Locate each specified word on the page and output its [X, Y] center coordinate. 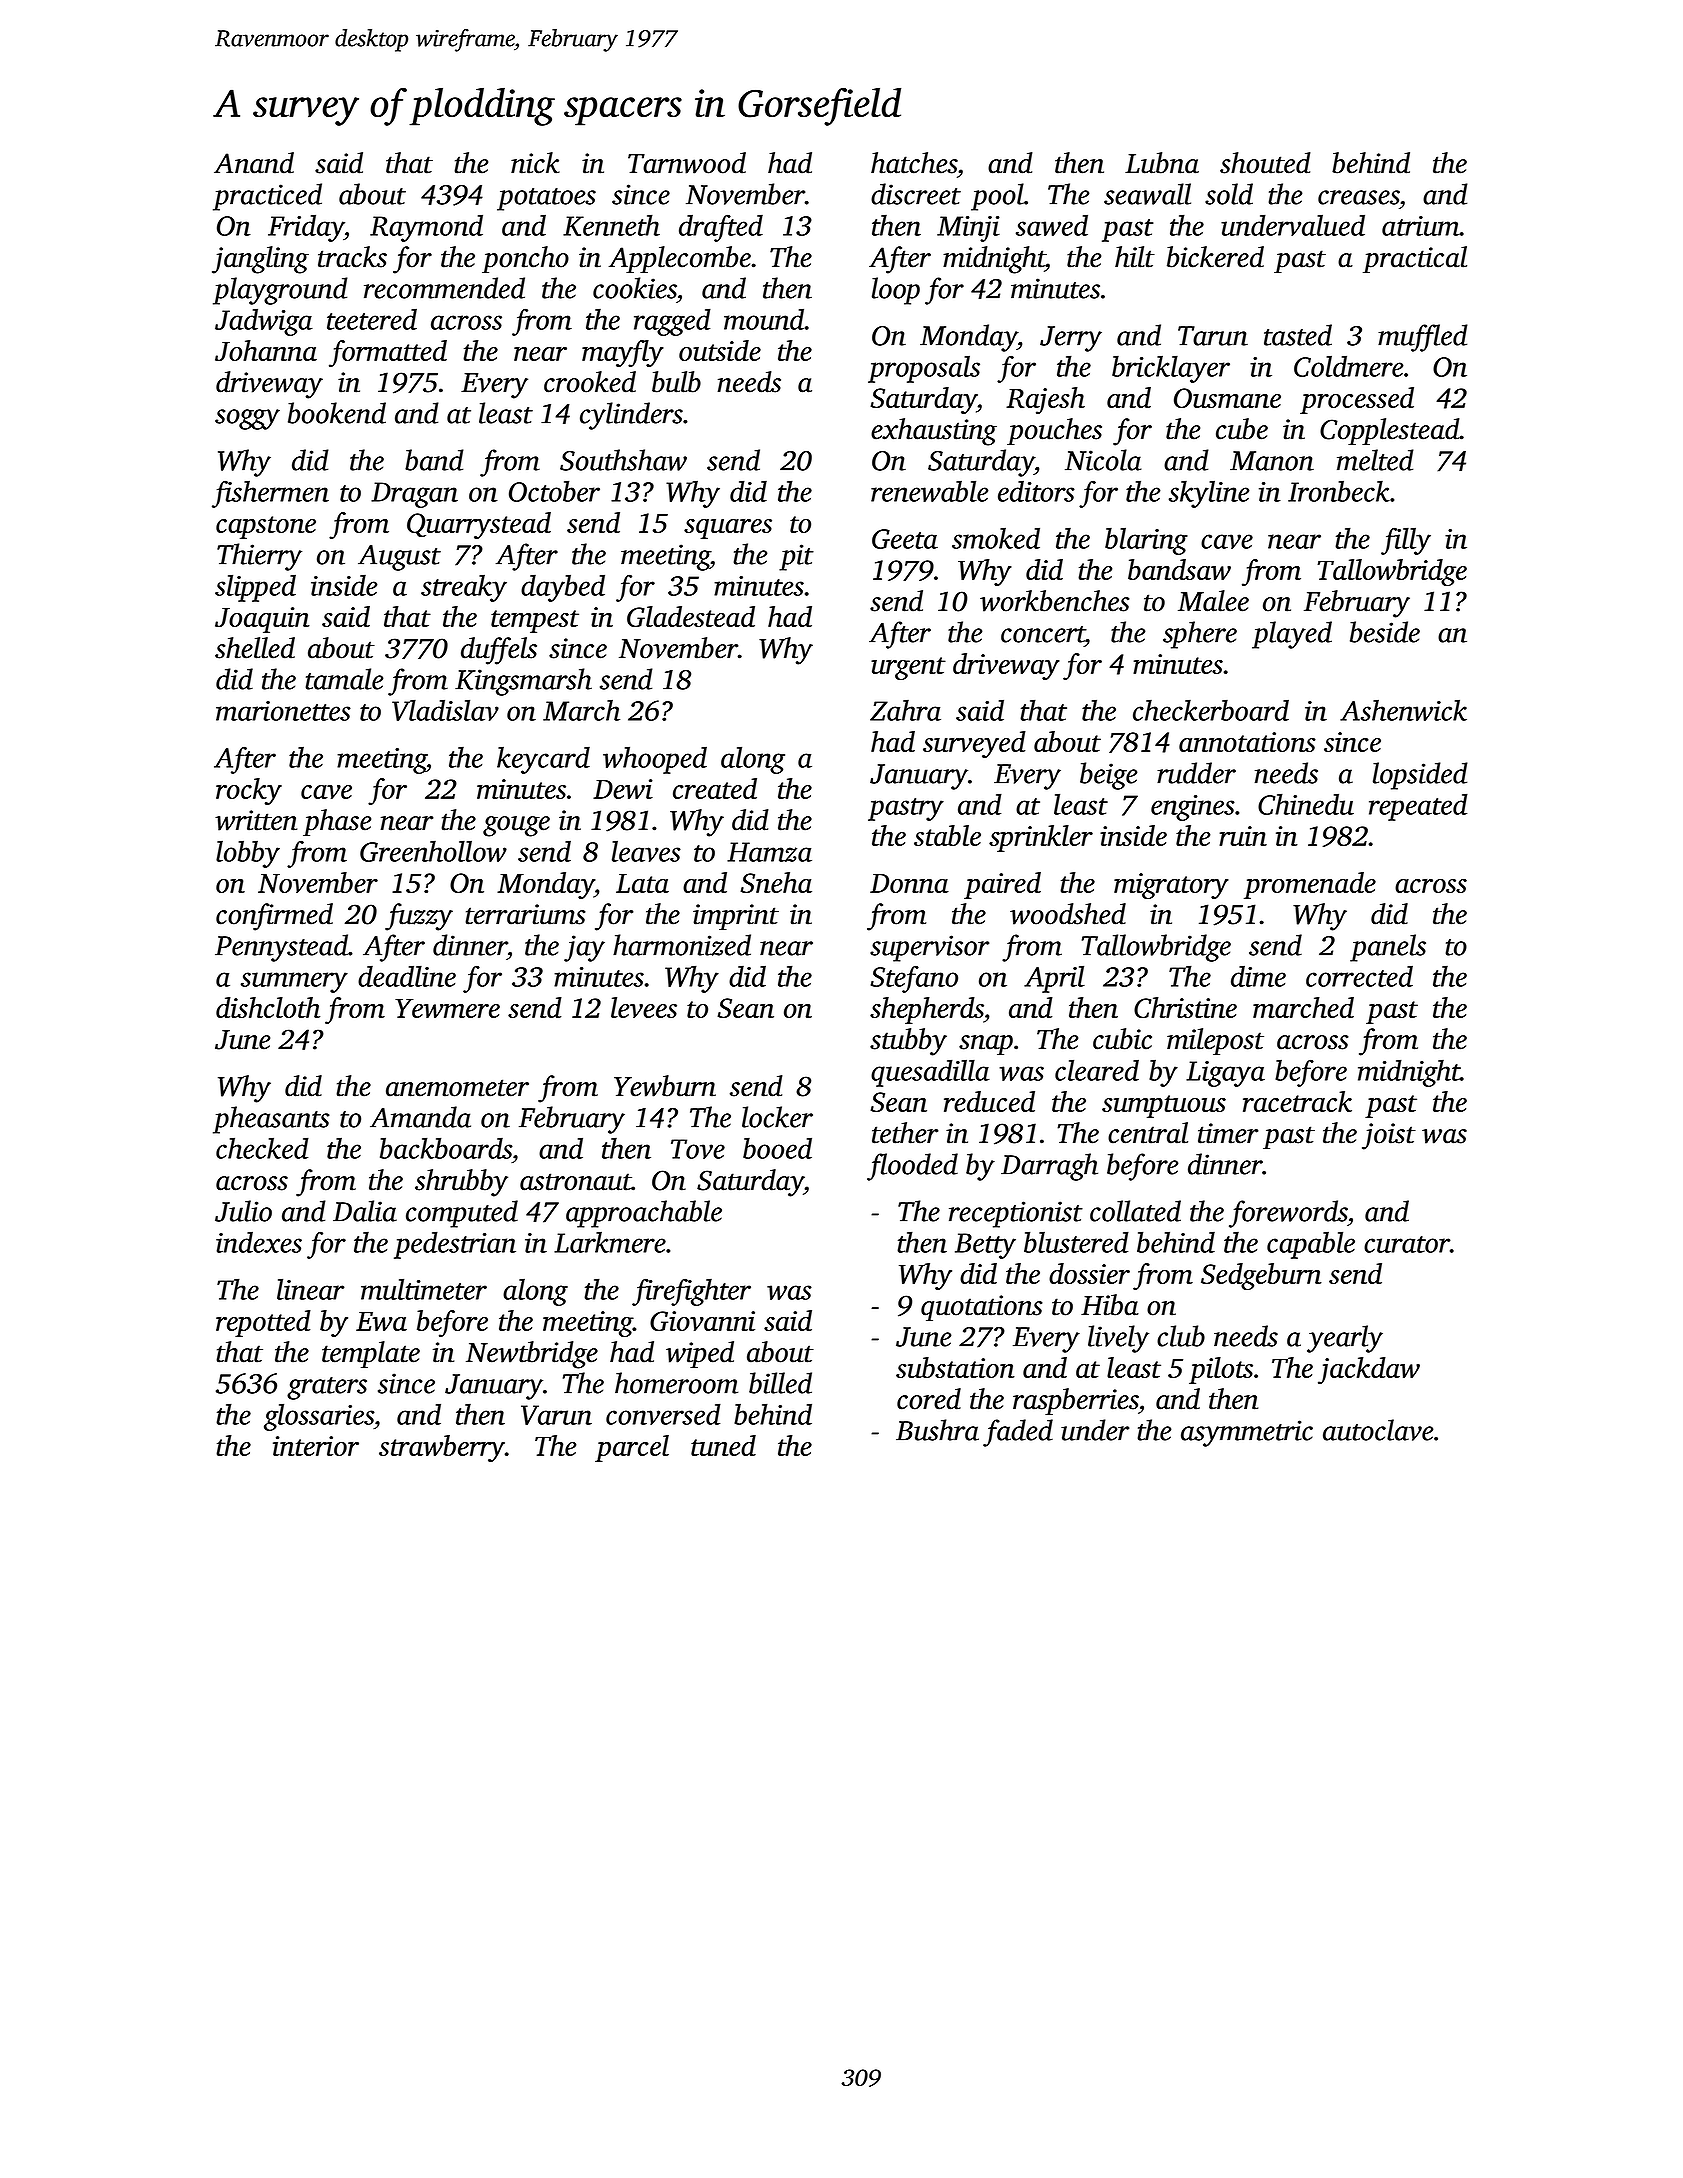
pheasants [271, 1120]
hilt [1135, 257]
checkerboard [1211, 710]
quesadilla [930, 1073]
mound [764, 319]
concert [1043, 634]
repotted [263, 1323]
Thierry [259, 557]
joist [1389, 1136]
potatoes [546, 199]
